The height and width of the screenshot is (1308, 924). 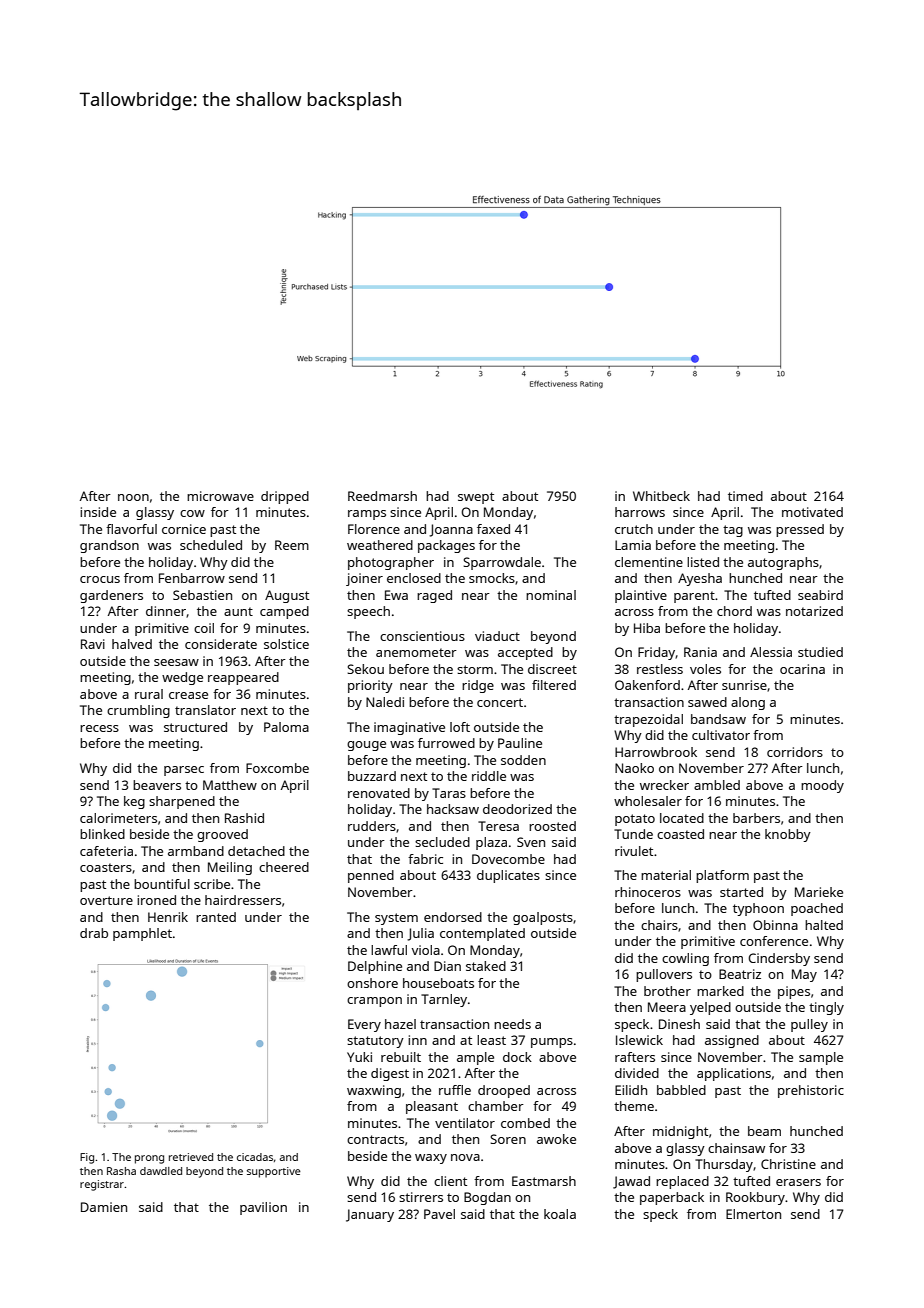 I want to click on ocarina, so click(x=802, y=669).
